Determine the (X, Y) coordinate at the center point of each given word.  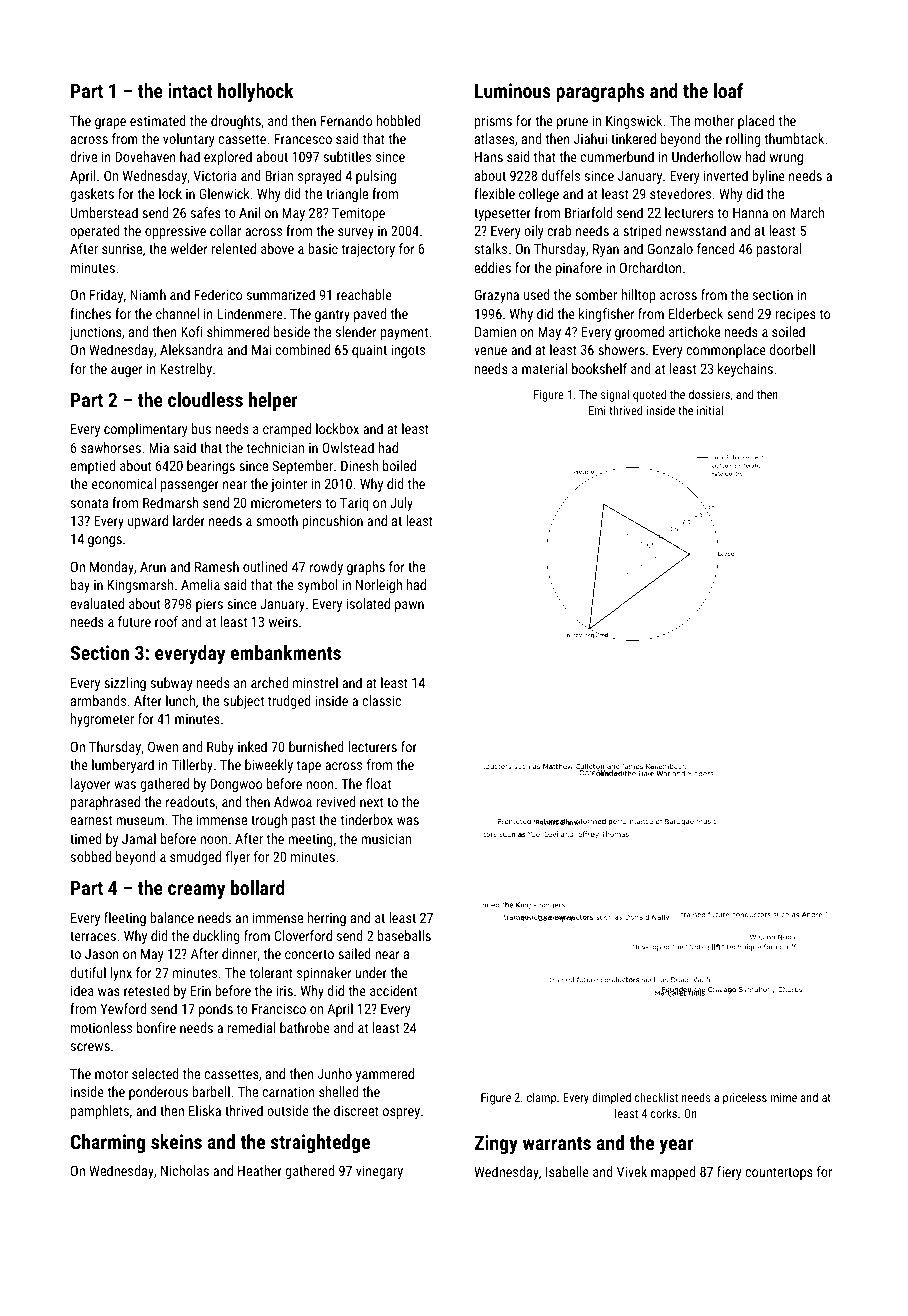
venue (490, 351)
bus (201, 428)
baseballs (404, 935)
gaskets (92, 195)
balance (172, 917)
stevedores (680, 193)
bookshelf (599, 368)
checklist (656, 1097)
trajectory (368, 250)
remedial (251, 1027)
